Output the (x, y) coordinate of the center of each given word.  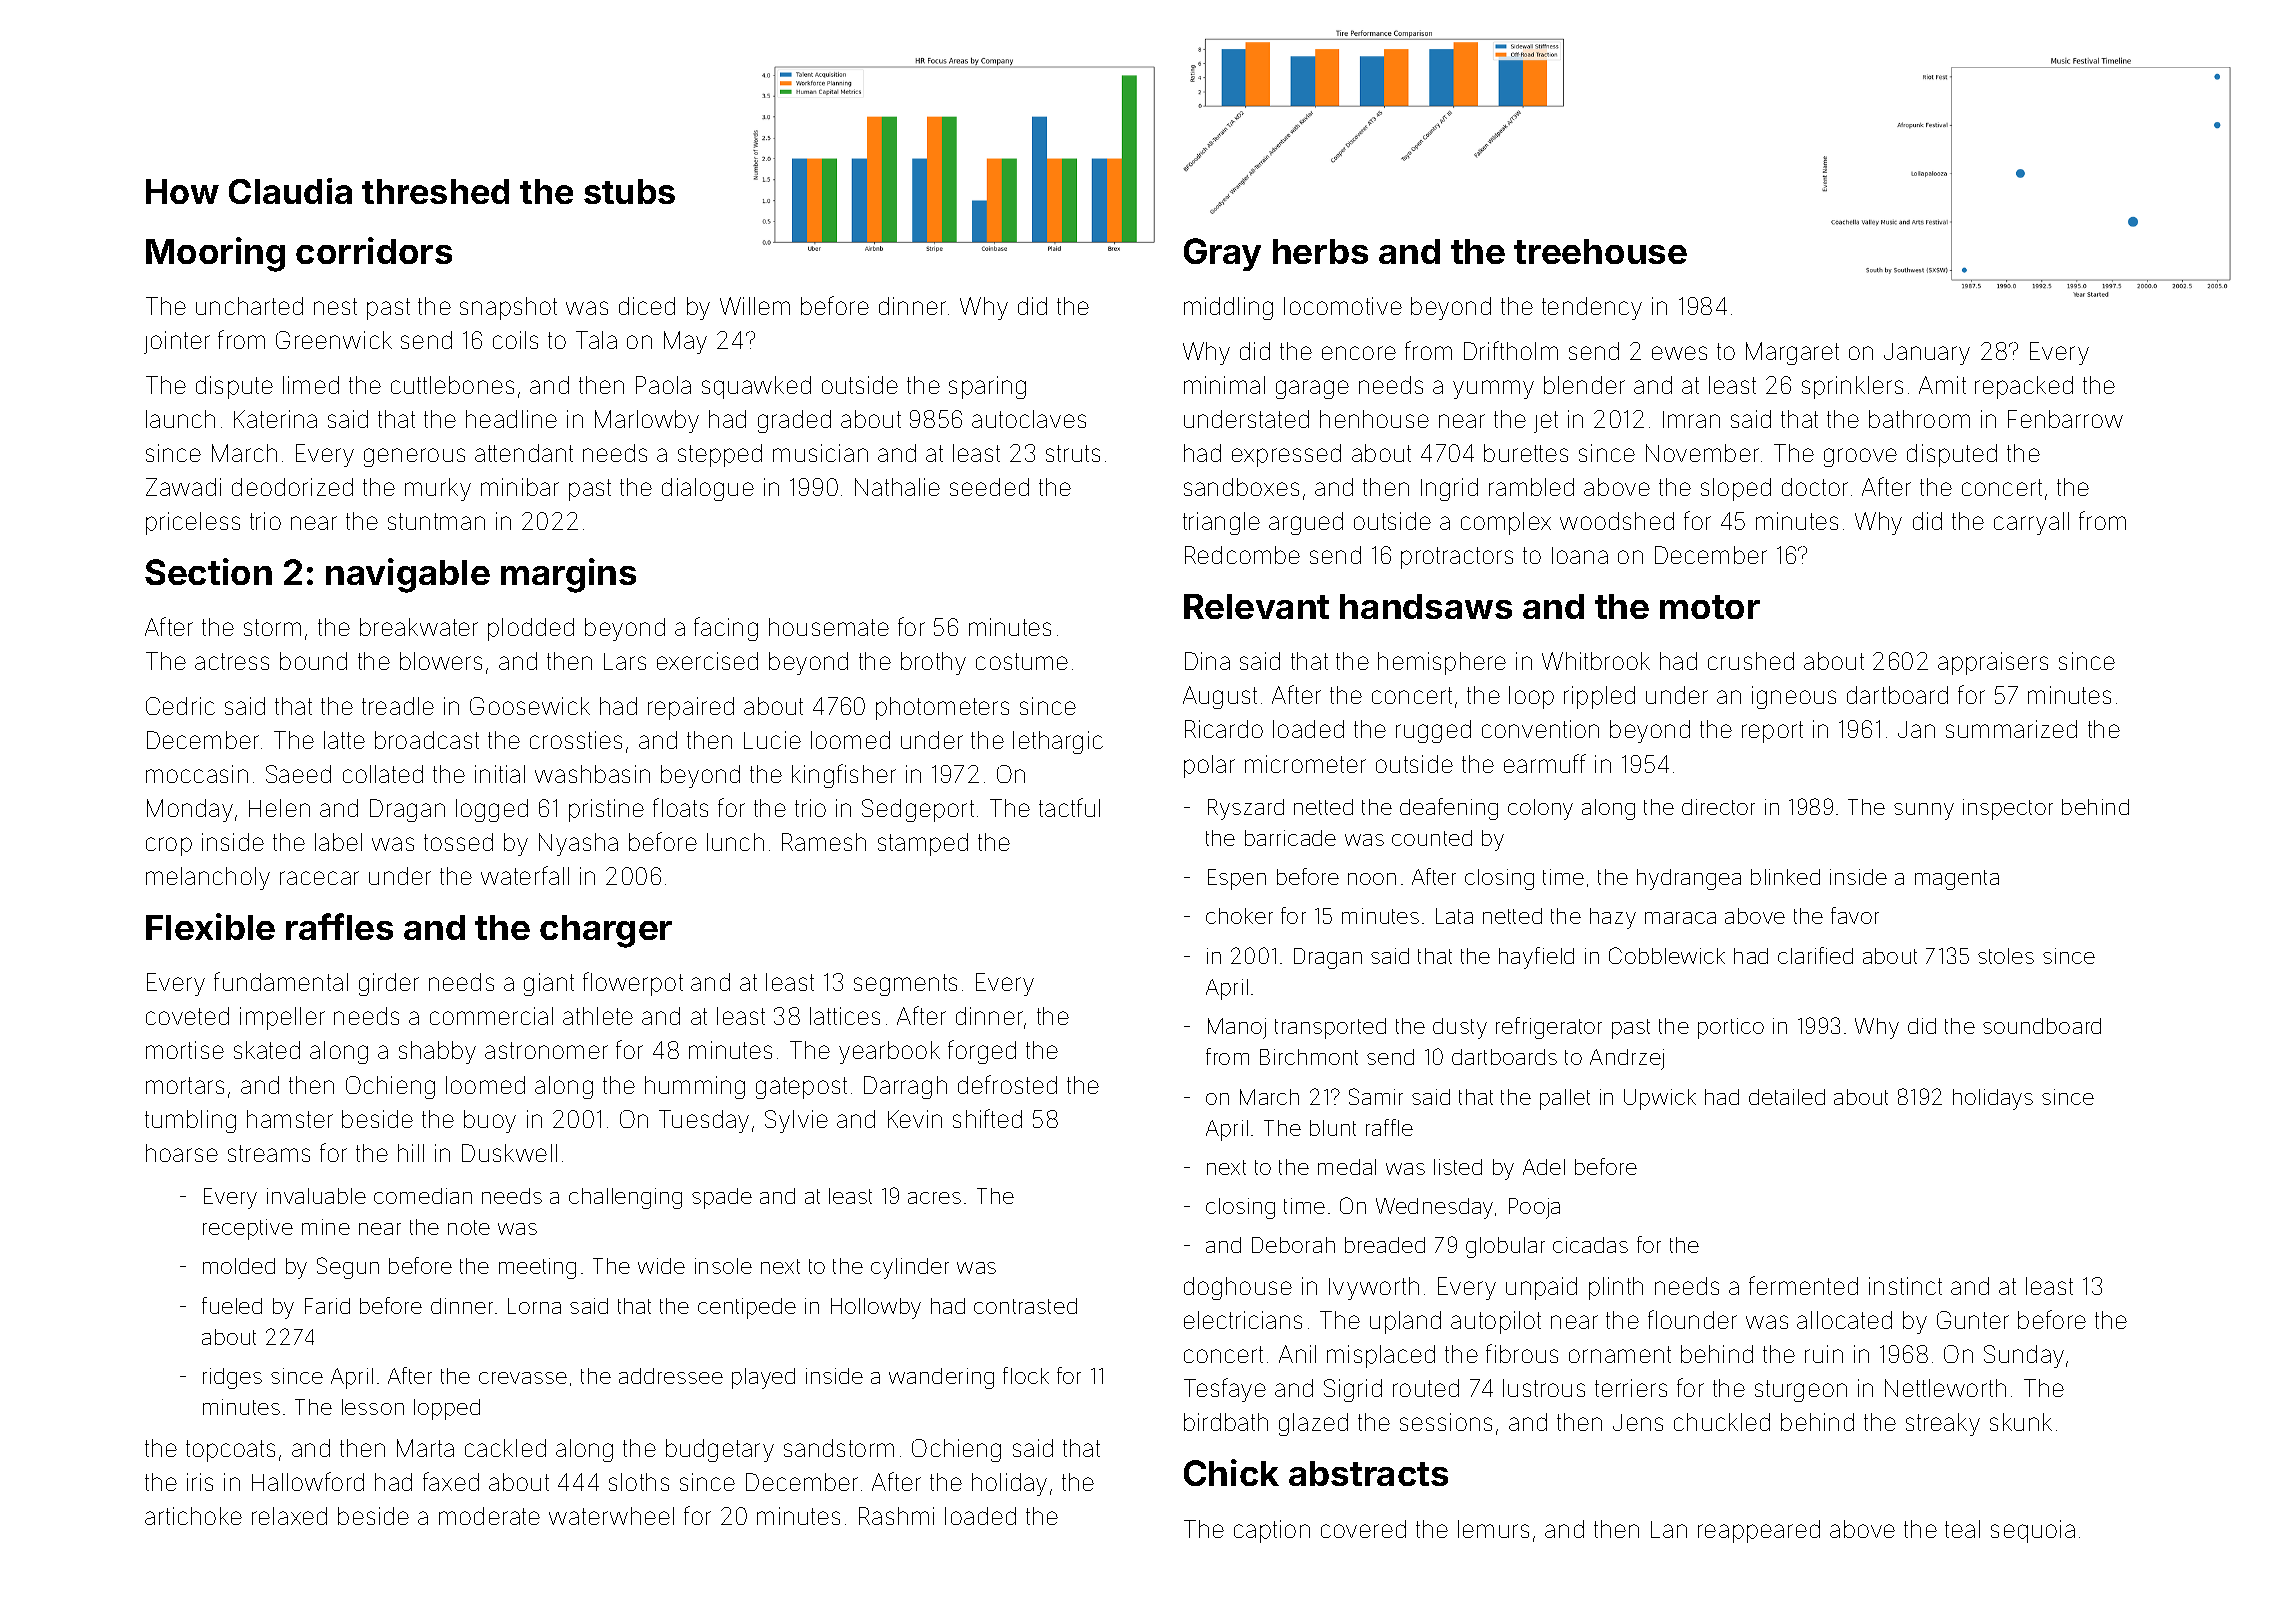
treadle (398, 706)
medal (1347, 1167)
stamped (923, 844)
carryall (2031, 523)
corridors (374, 250)
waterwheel (611, 1516)
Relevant (1256, 606)
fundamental (281, 981)
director (1718, 807)
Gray (1222, 254)
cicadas (1590, 1245)
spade (722, 1198)
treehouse (1600, 251)
